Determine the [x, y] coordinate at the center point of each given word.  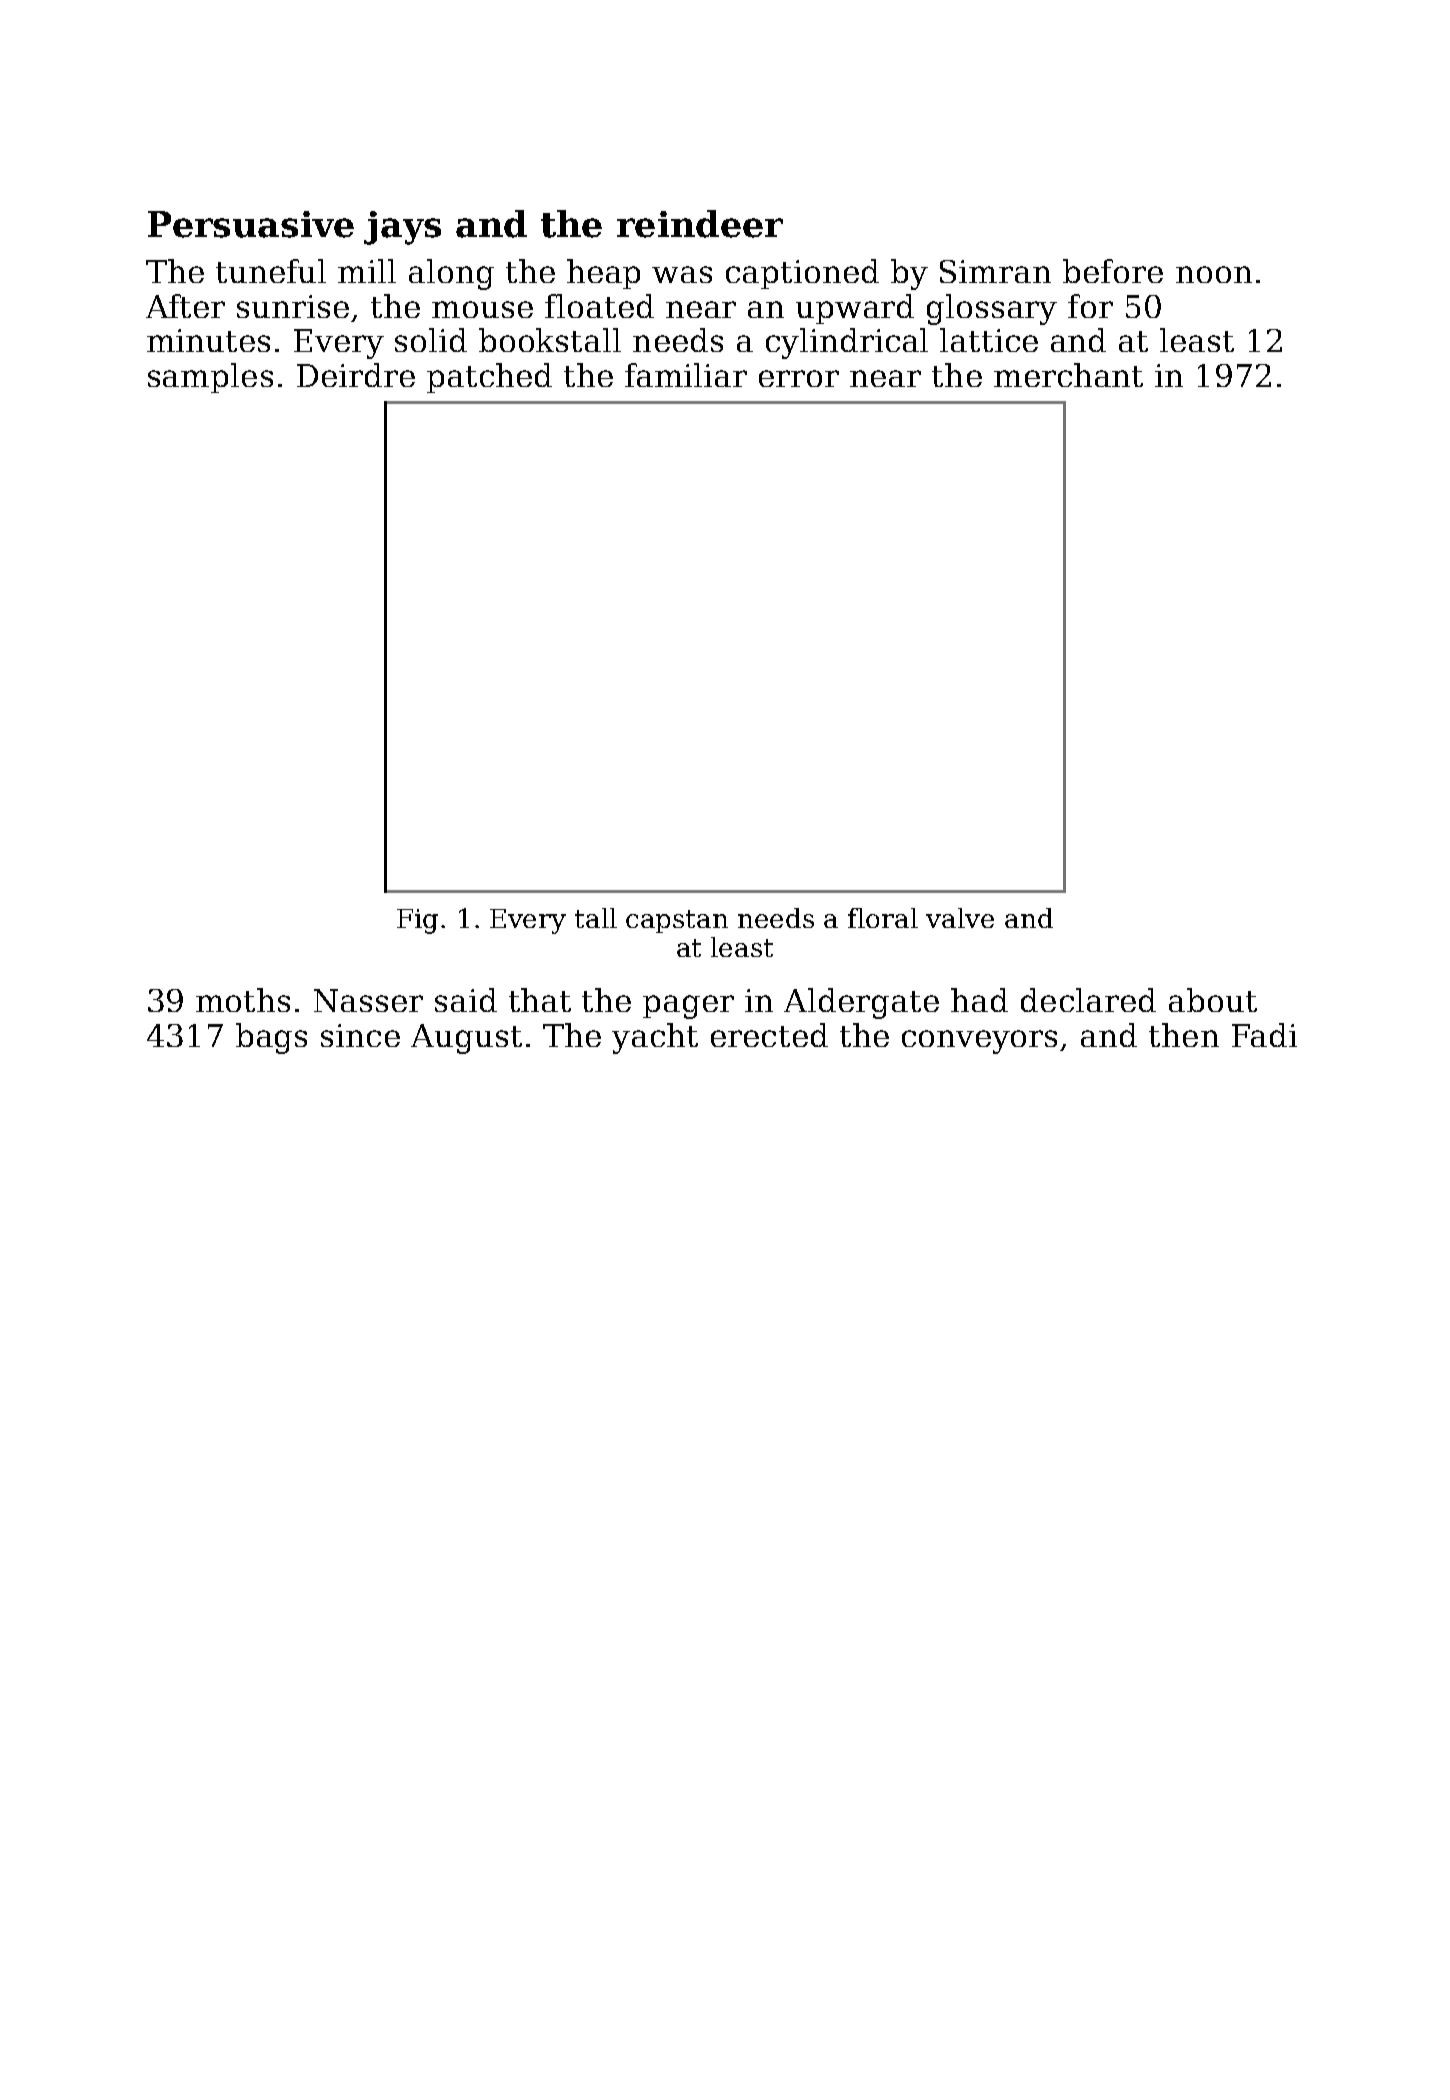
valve [960, 918]
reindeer [700, 224]
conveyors [979, 1042]
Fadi [1264, 1035]
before [1113, 271]
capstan [677, 921]
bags [271, 1038]
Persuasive [251, 224]
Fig [417, 921]
